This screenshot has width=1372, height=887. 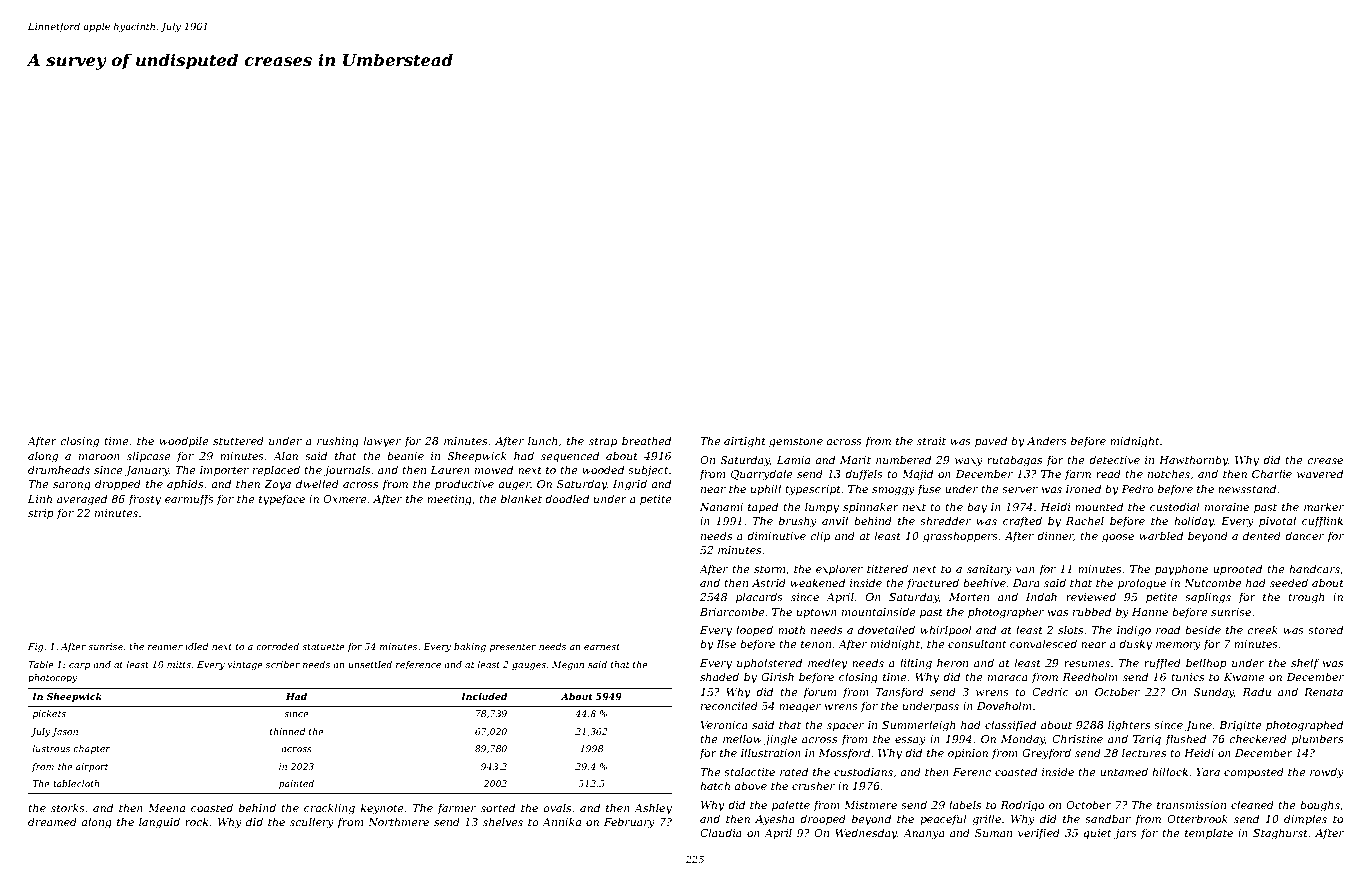 What do you see at coordinates (184, 441) in the screenshot?
I see `woodpile` at bounding box center [184, 441].
